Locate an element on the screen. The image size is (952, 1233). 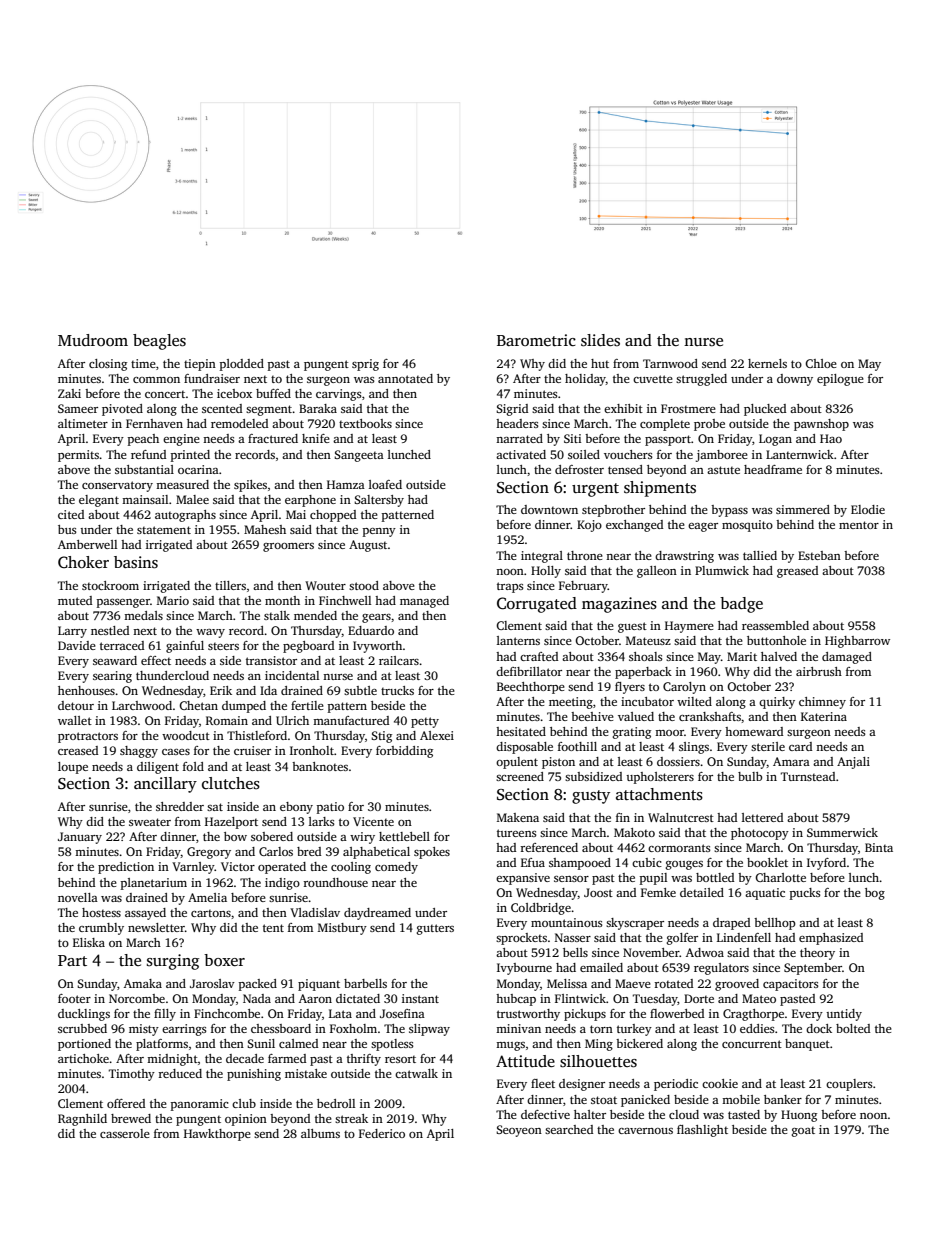
autographs is located at coordinates (185, 516).
